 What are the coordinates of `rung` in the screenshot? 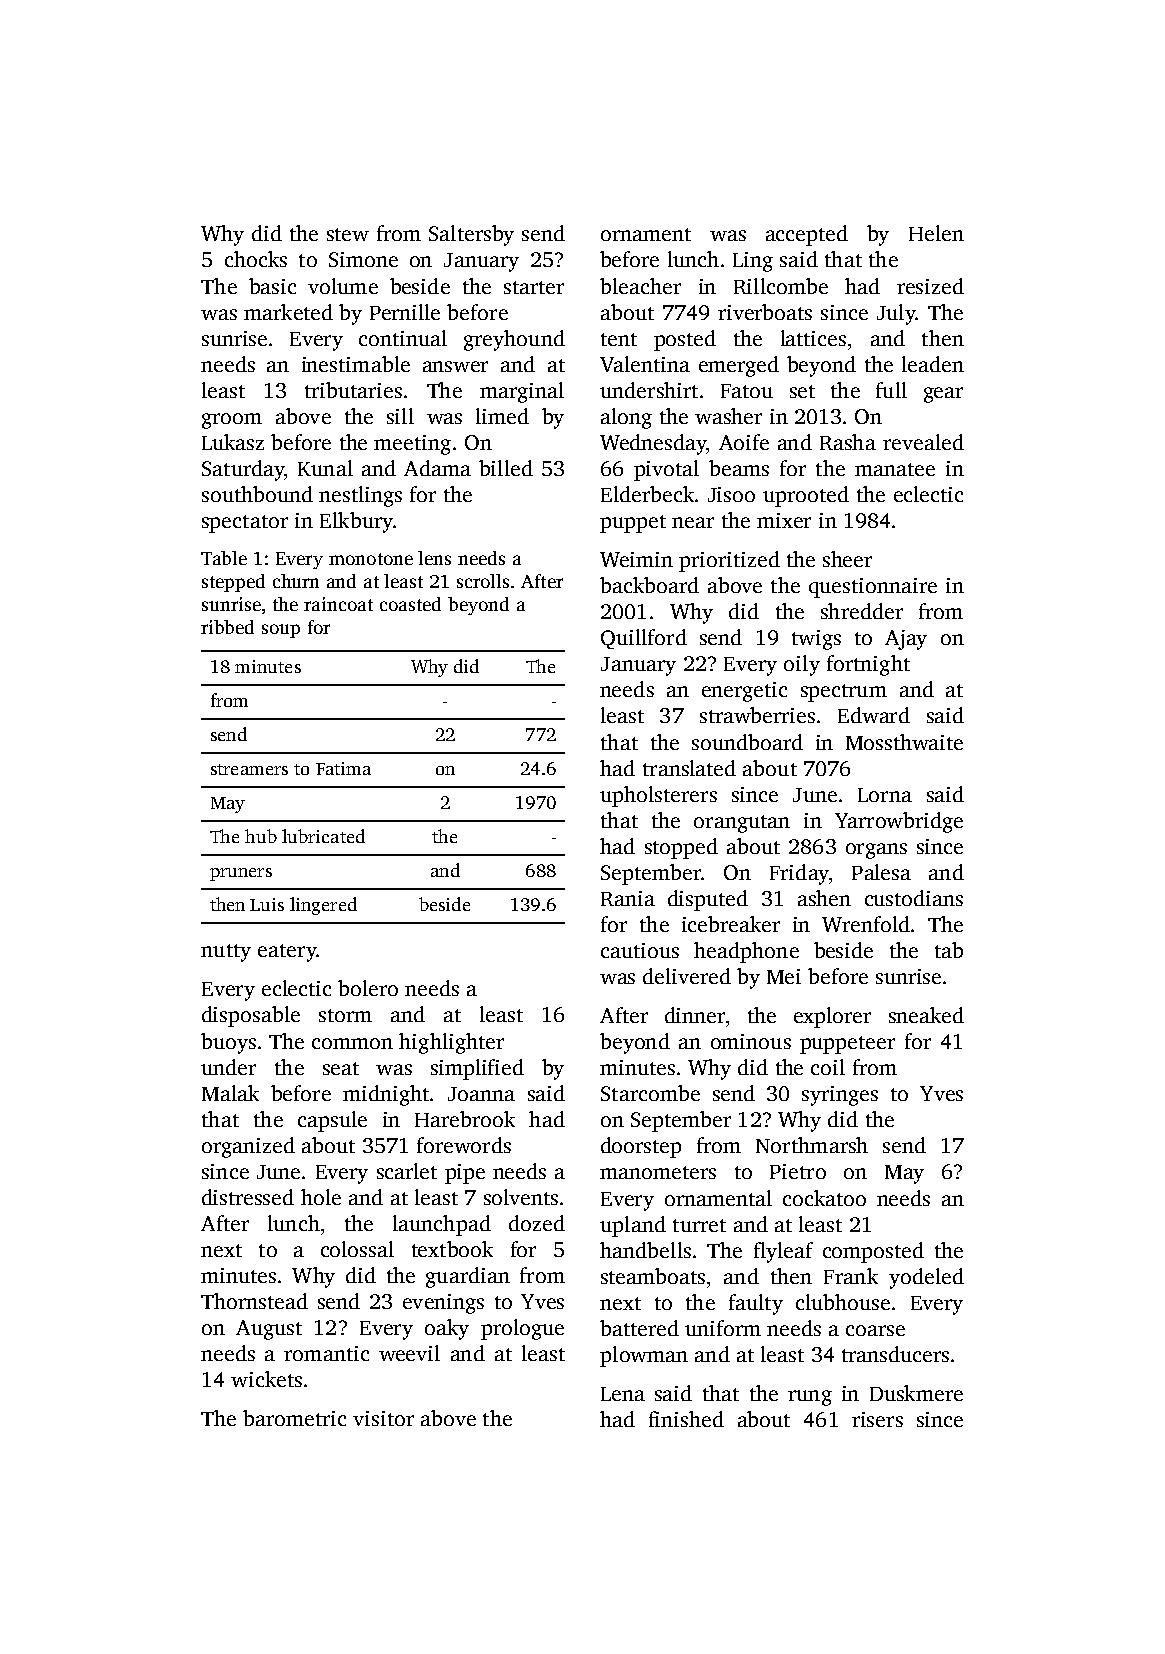 It's located at (810, 1398).
